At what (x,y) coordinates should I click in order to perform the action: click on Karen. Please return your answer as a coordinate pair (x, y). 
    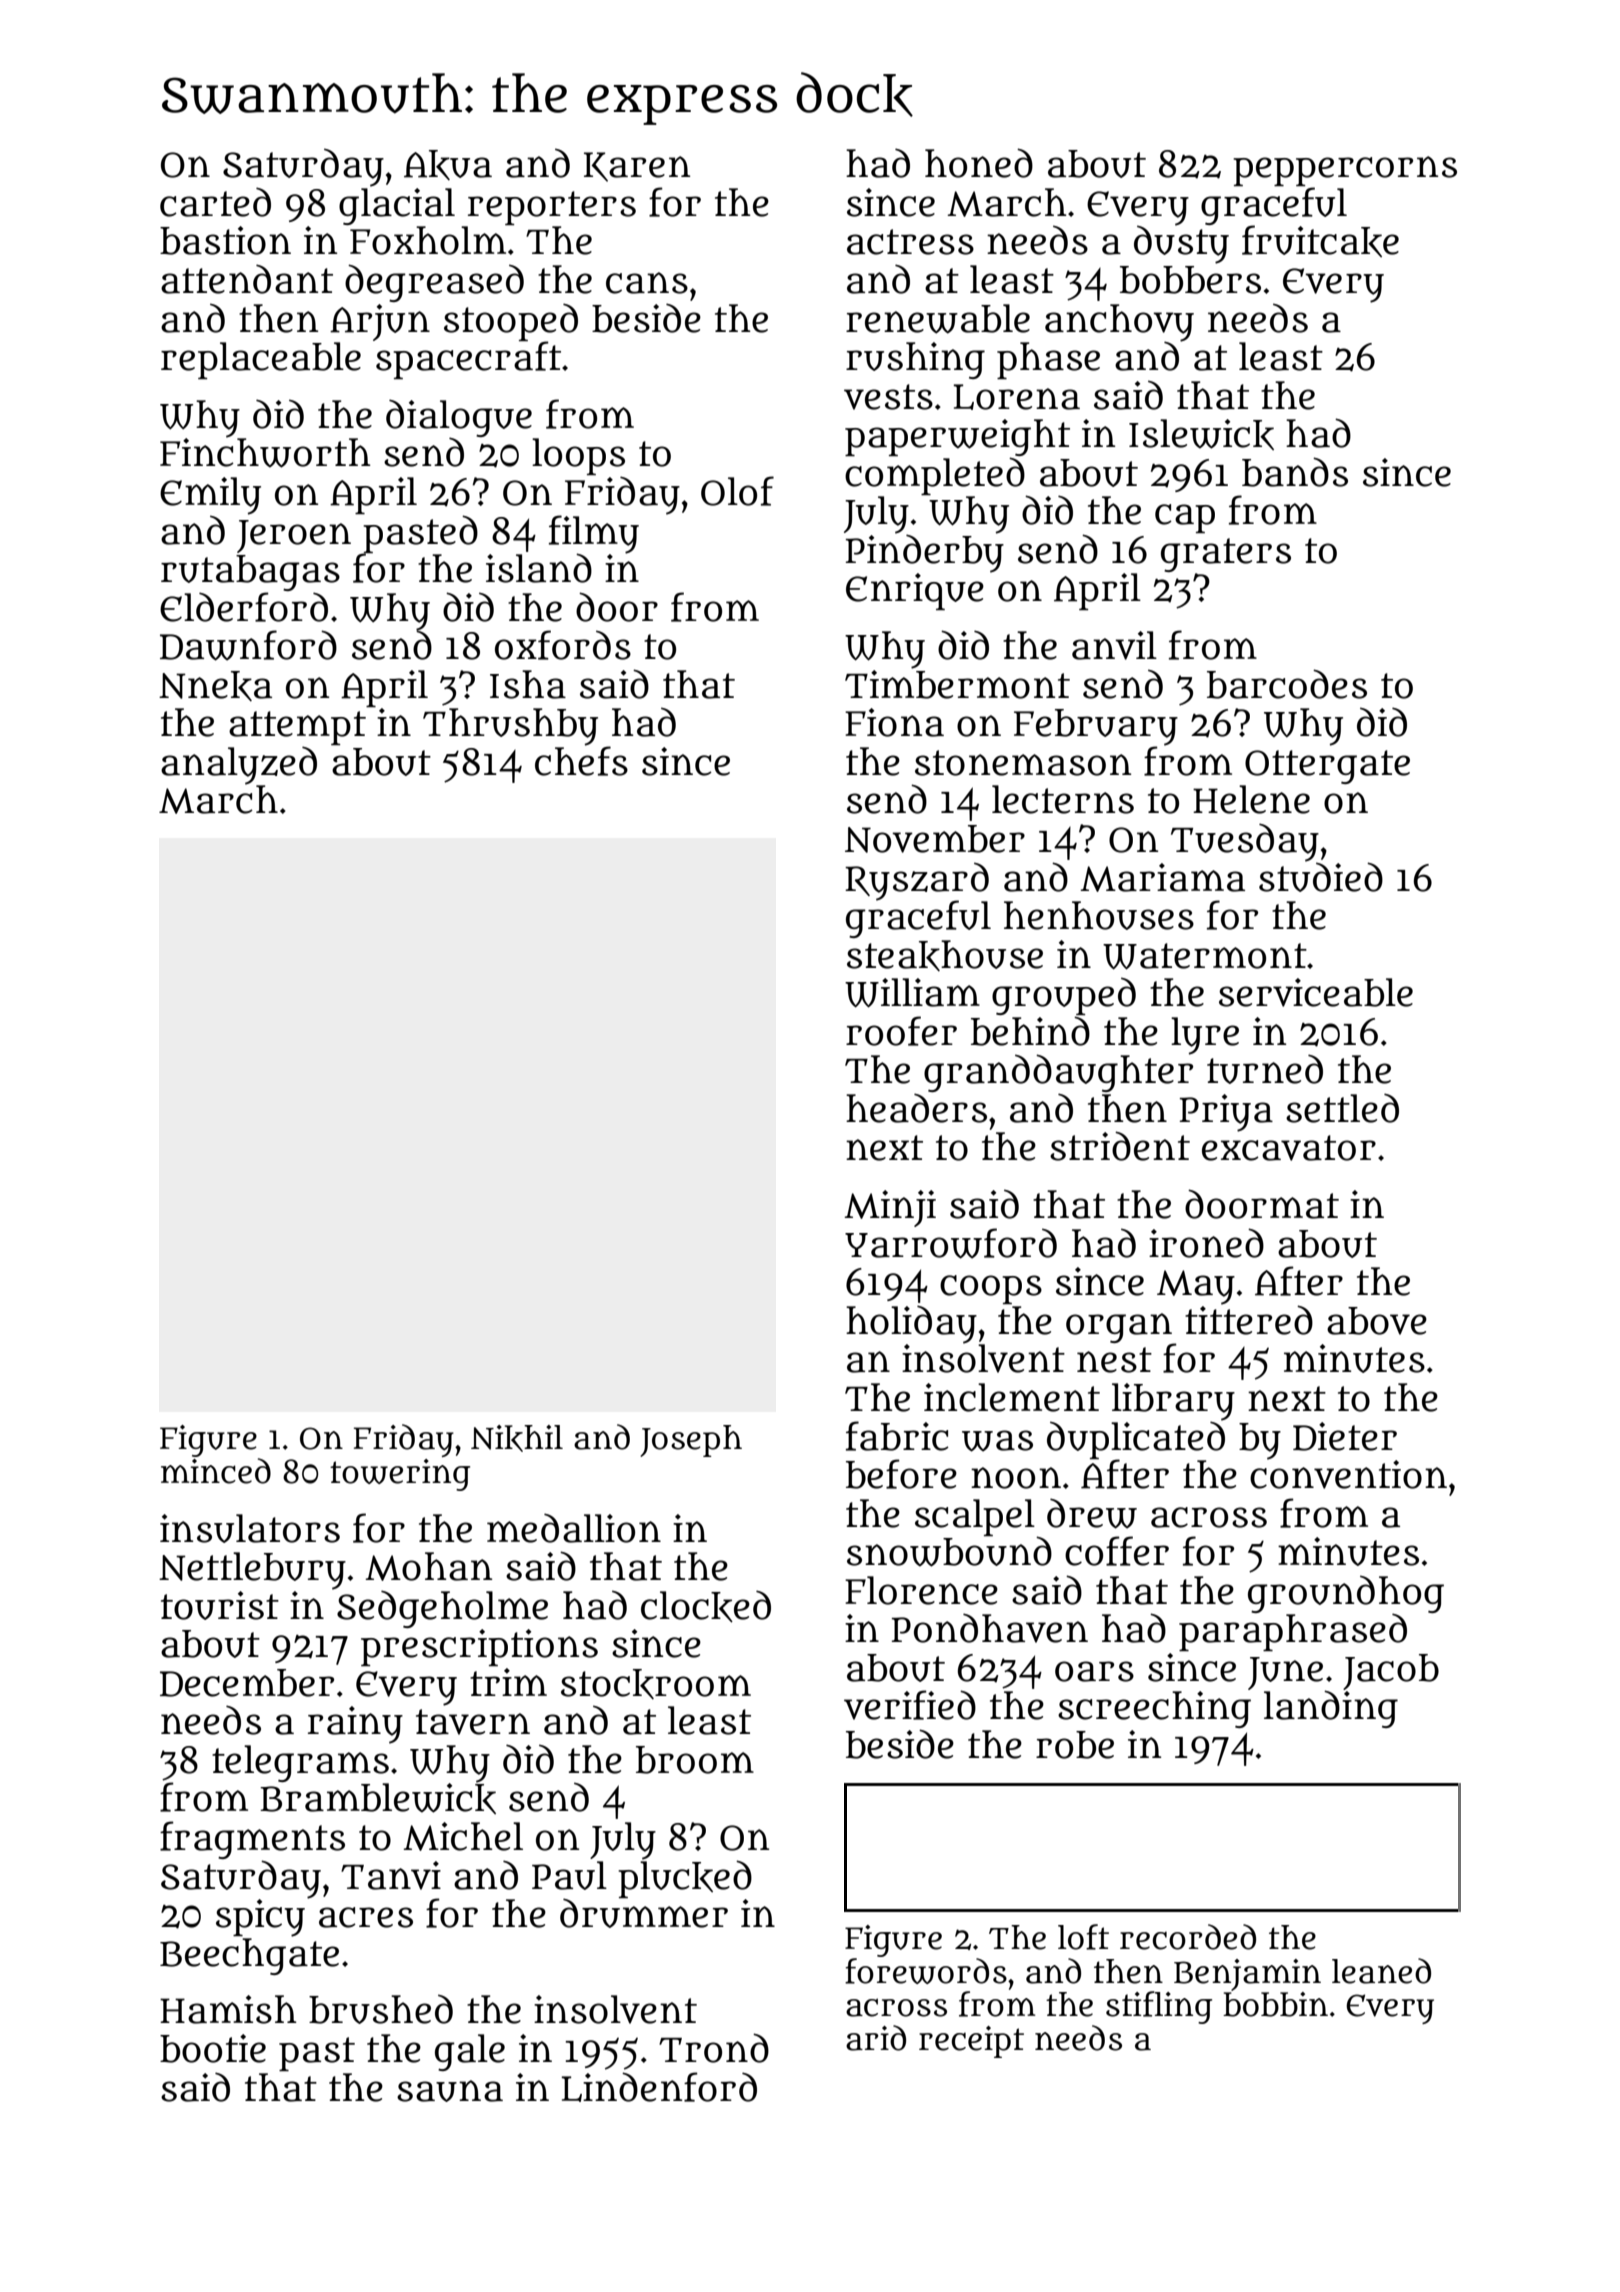
    Looking at the image, I should click on (637, 167).
